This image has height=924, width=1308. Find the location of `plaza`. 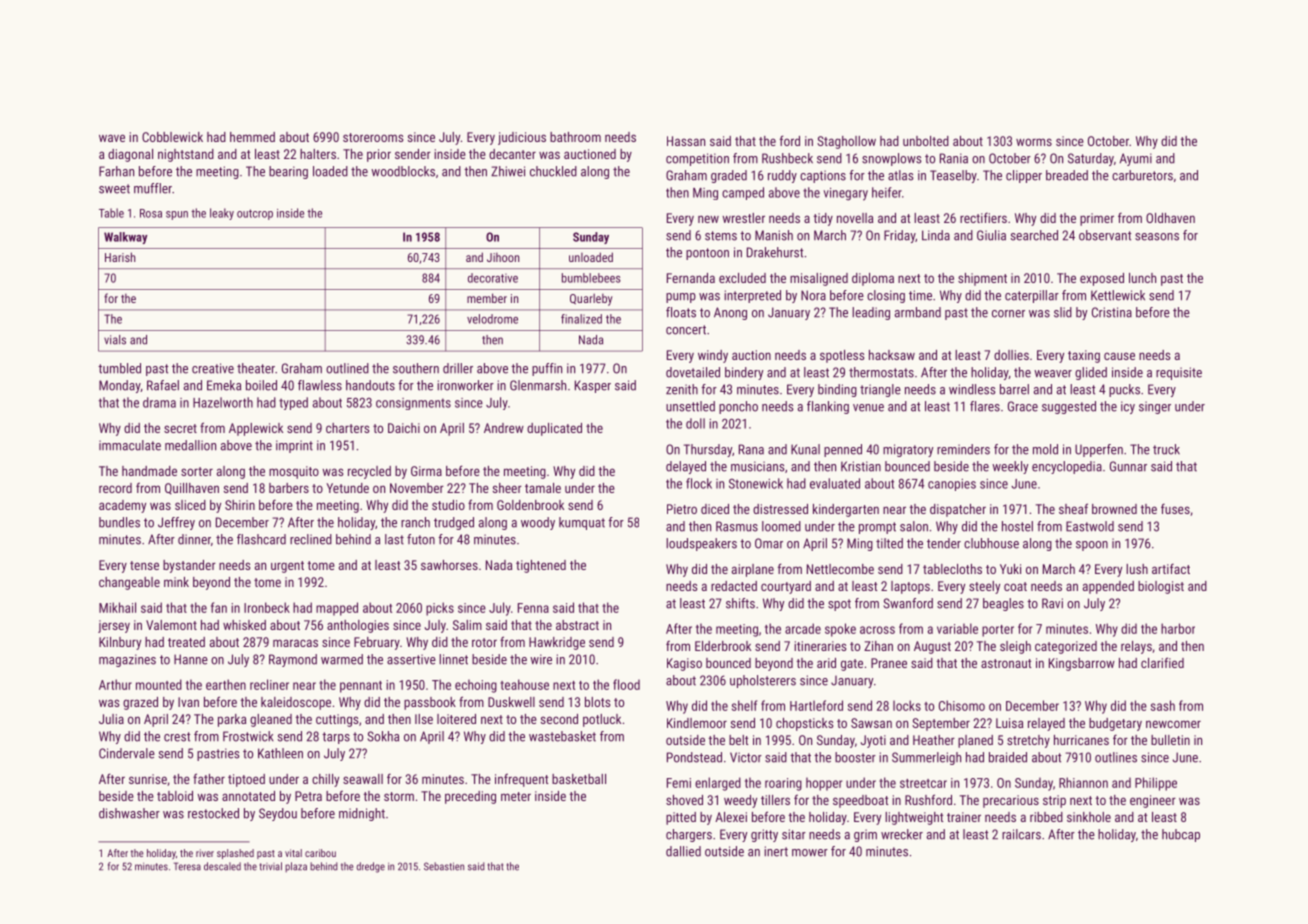

plaza is located at coordinates (296, 867).
